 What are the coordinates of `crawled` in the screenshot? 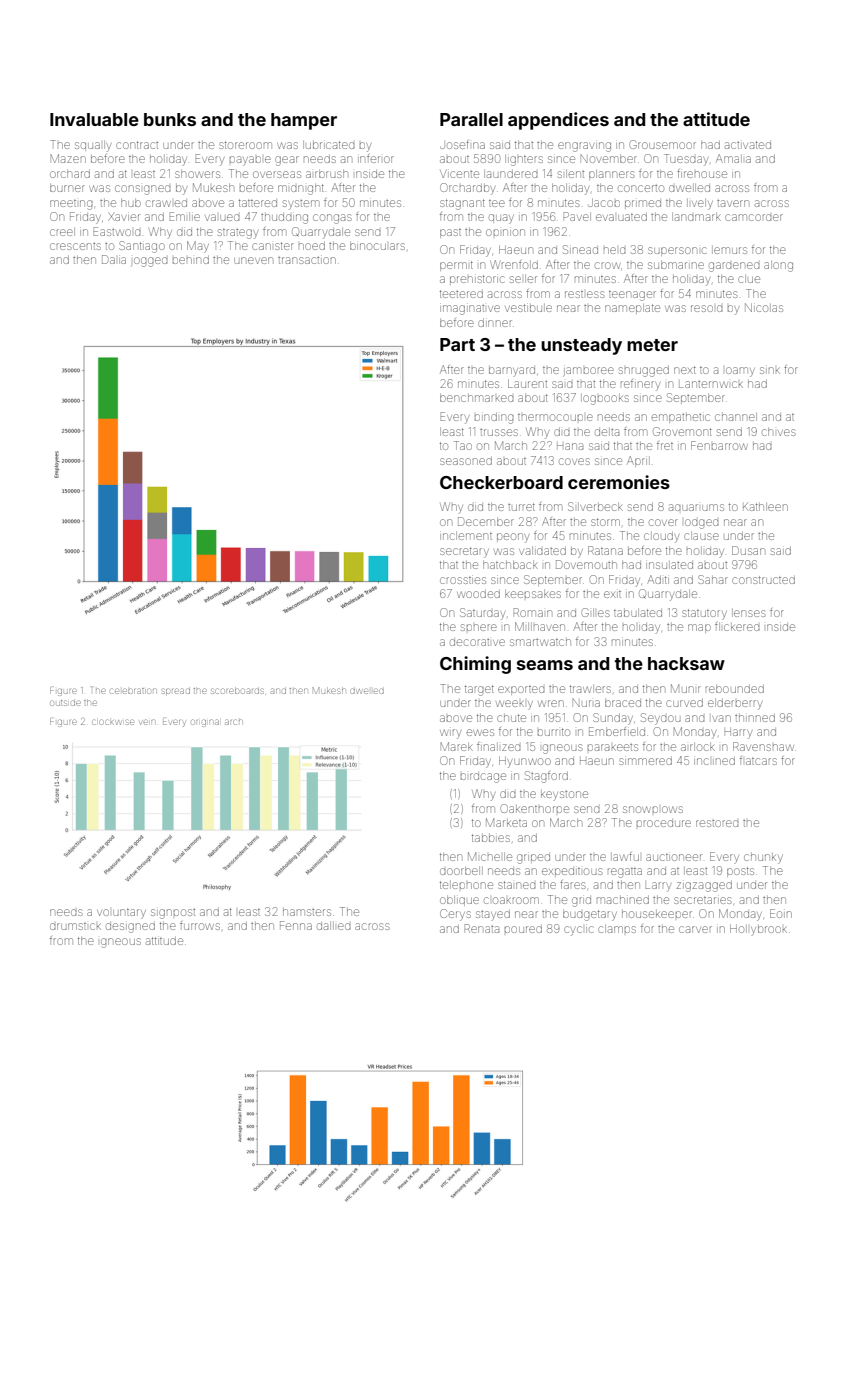 It's located at (166, 203).
